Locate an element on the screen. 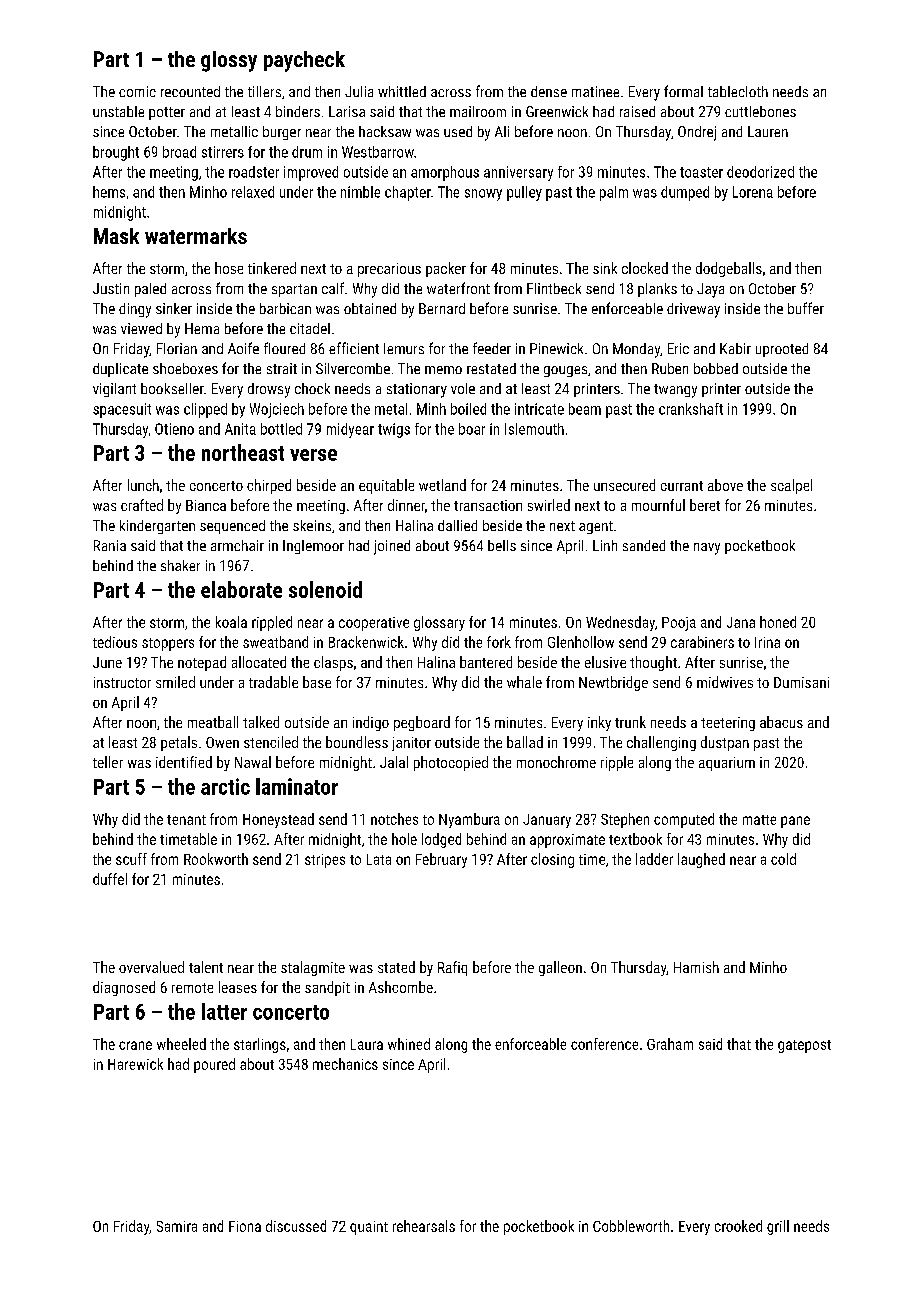 This screenshot has height=1308, width=924. indigo is located at coordinates (371, 723).
